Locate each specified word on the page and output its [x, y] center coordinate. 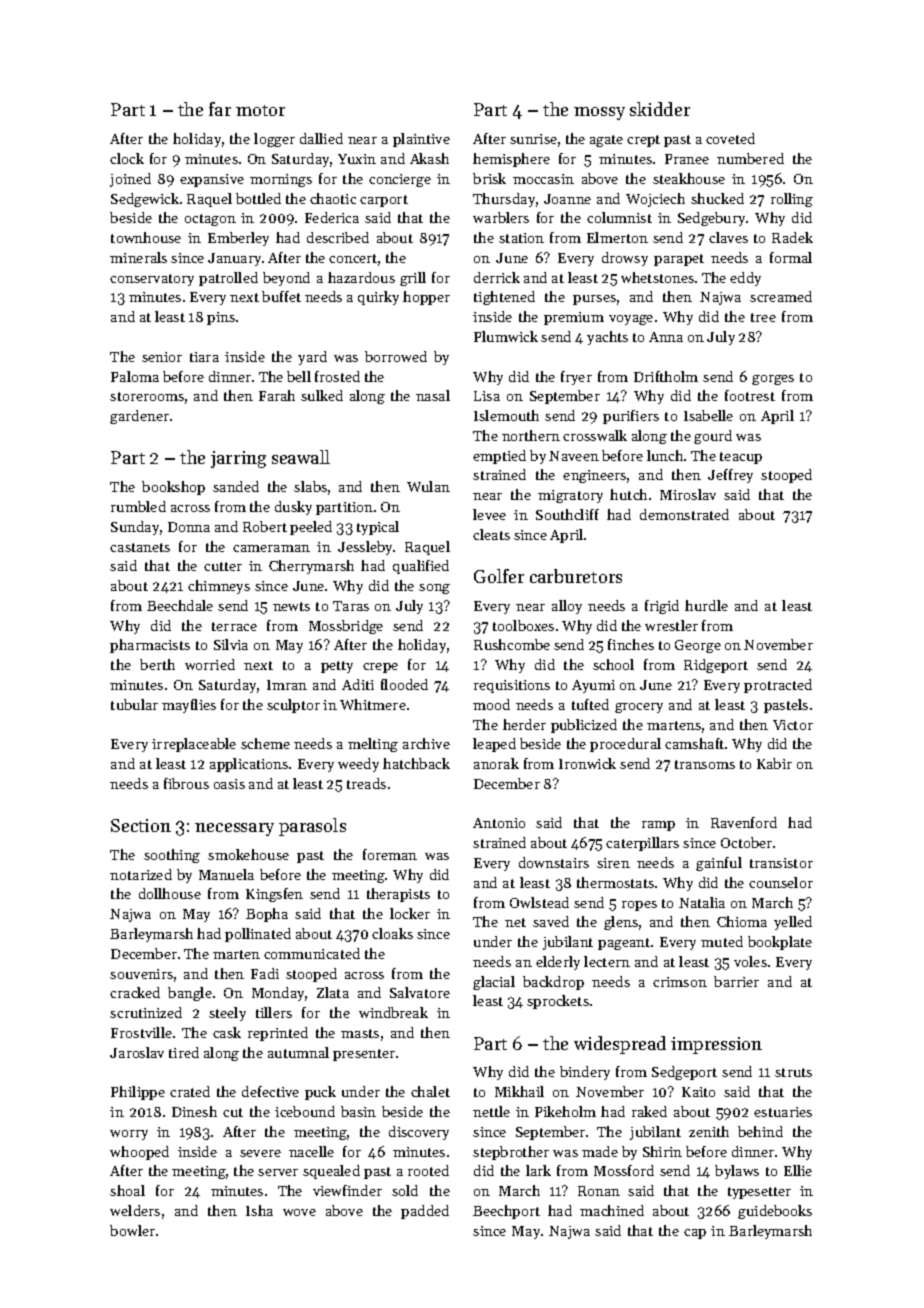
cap [695, 1234]
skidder [660, 109]
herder [524, 724]
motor [260, 110]
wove [299, 1212]
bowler [132, 1230]
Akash [429, 158]
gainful [719, 864]
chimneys [219, 587]
